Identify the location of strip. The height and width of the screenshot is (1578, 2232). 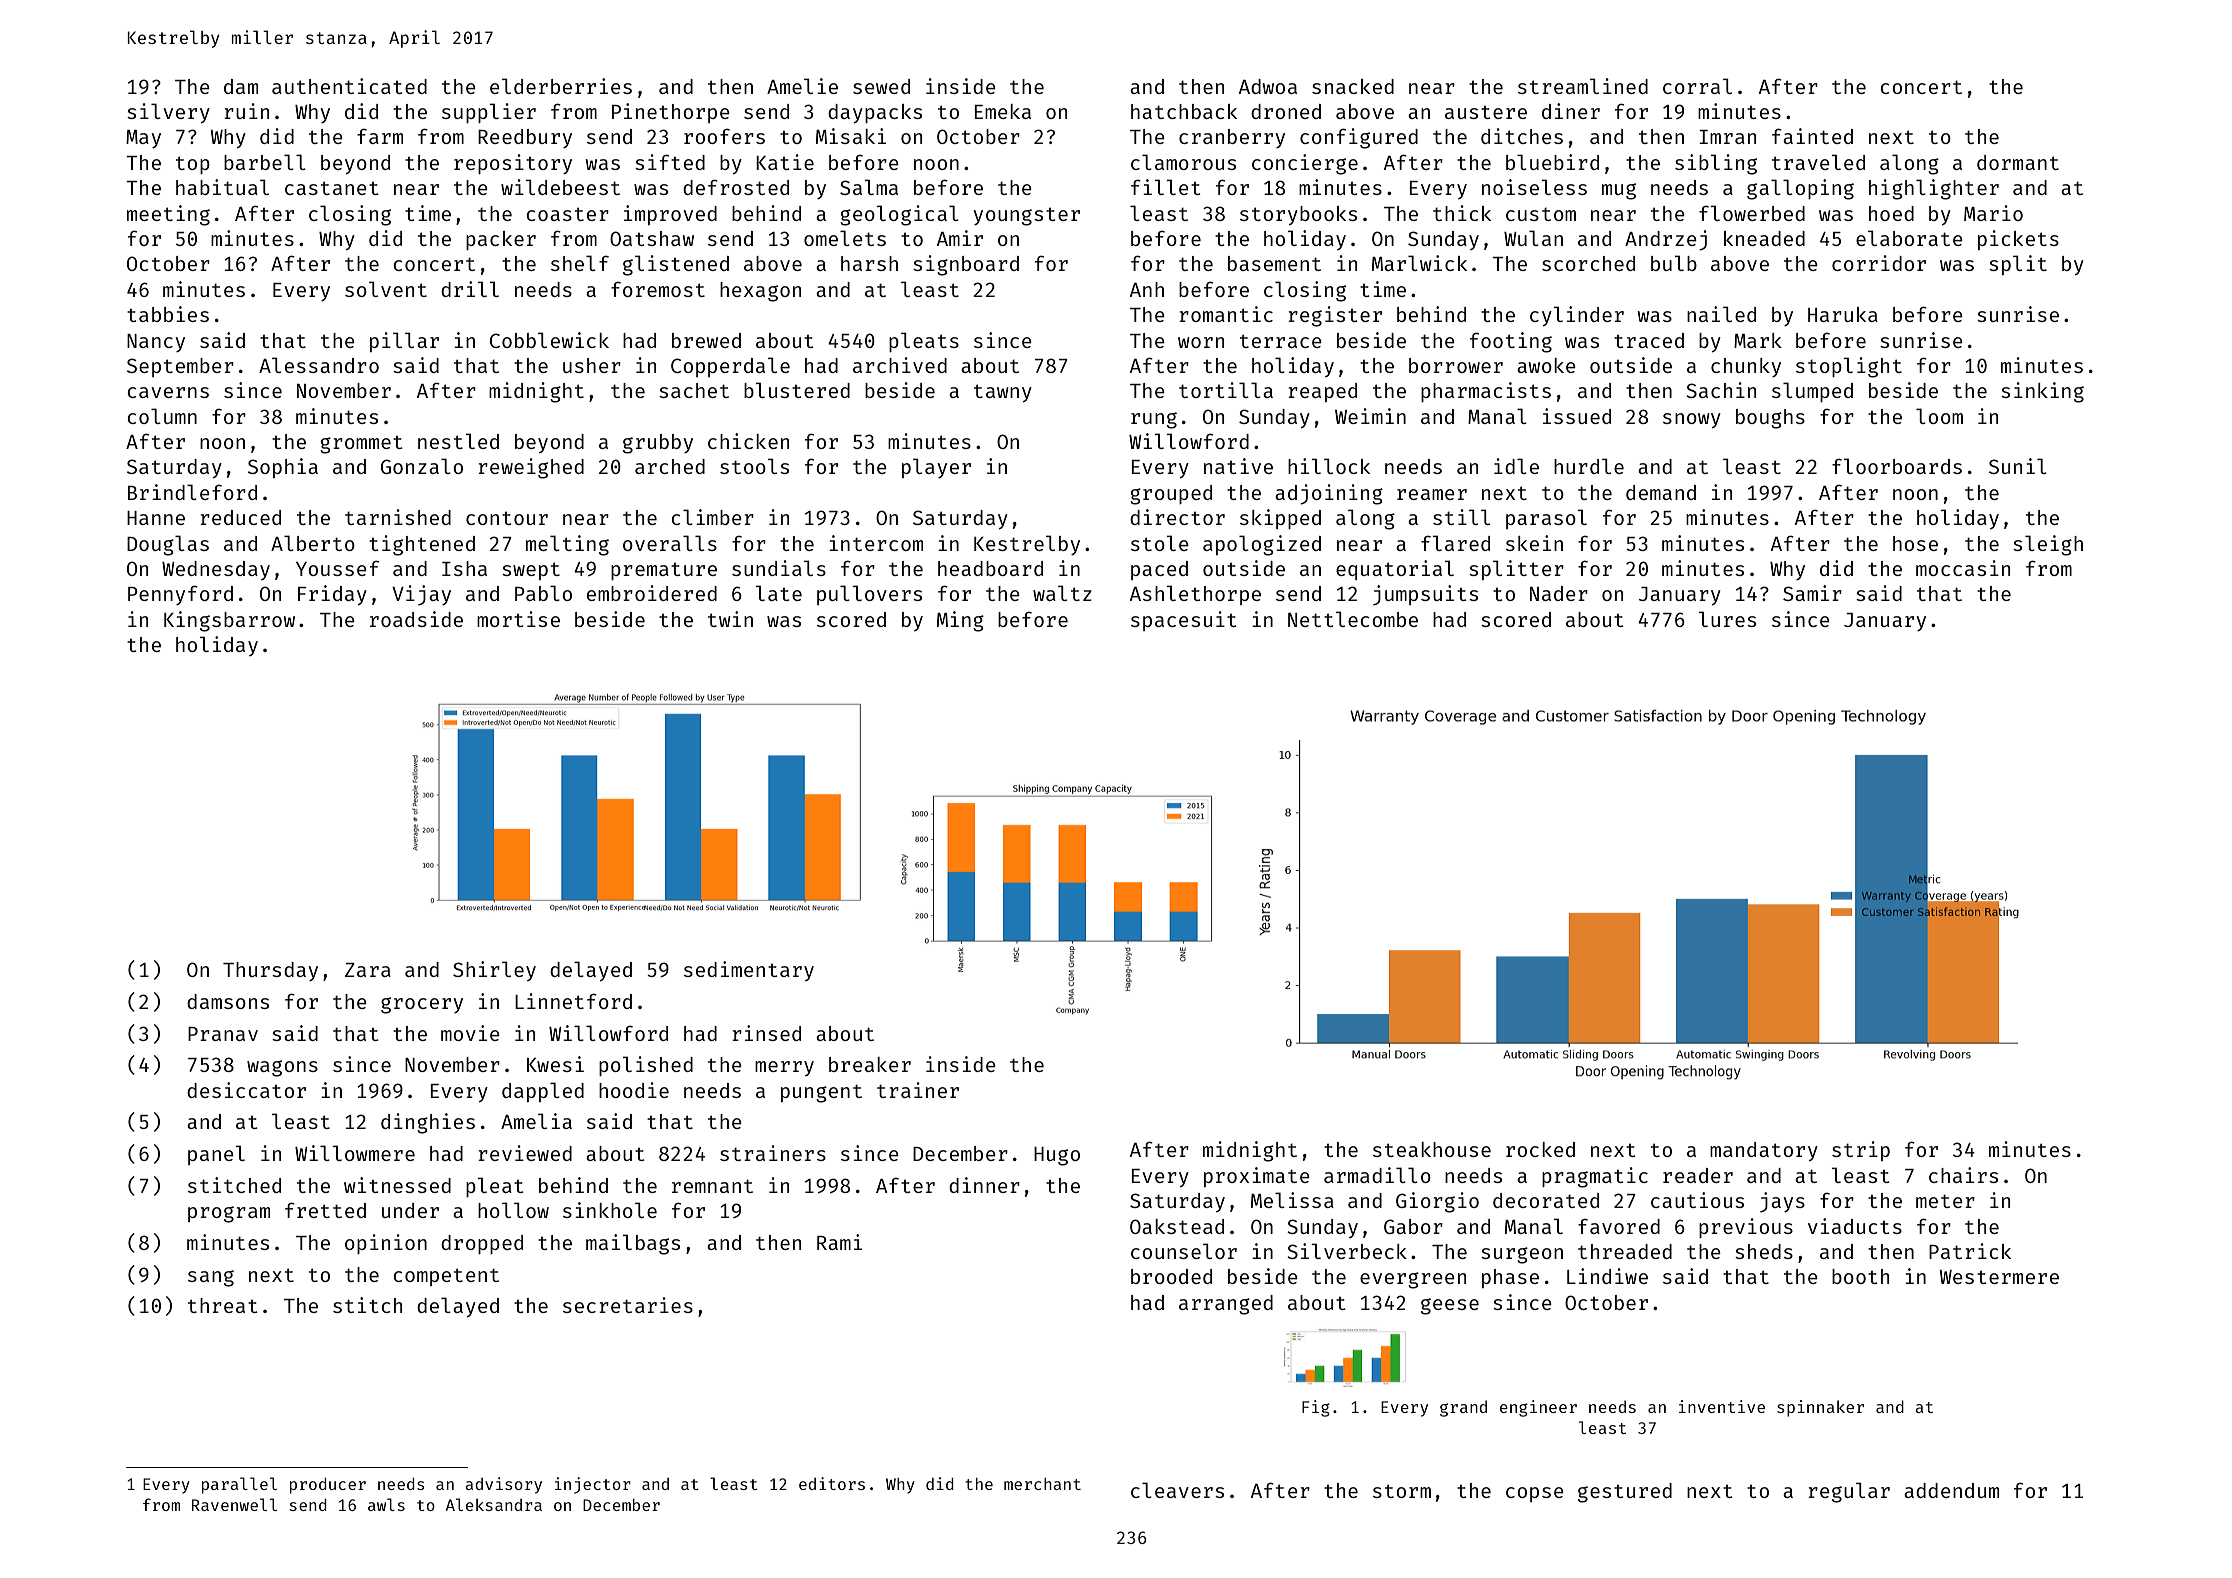
(1861, 1151).
